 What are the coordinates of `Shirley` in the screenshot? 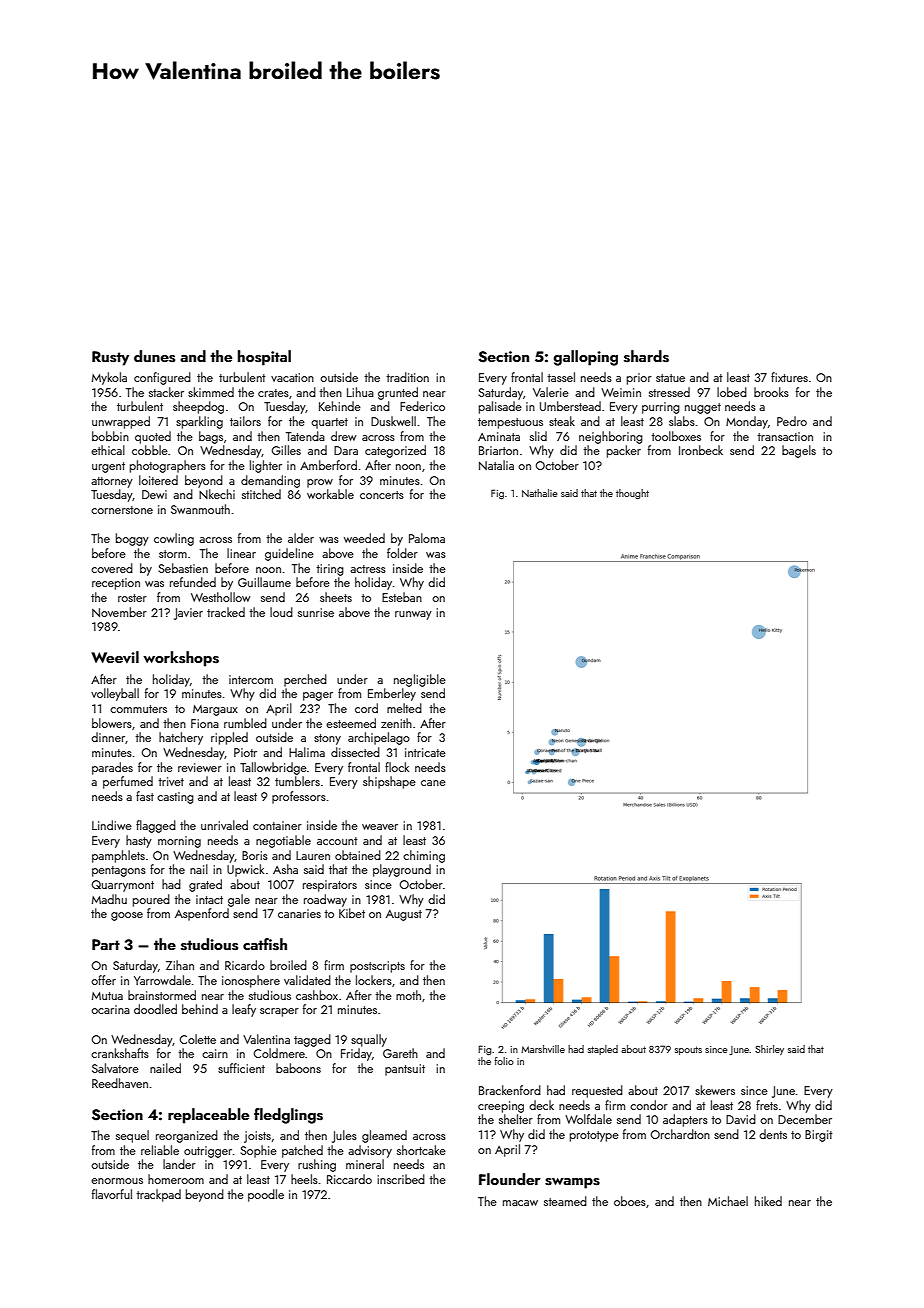 It's located at (769, 1050).
